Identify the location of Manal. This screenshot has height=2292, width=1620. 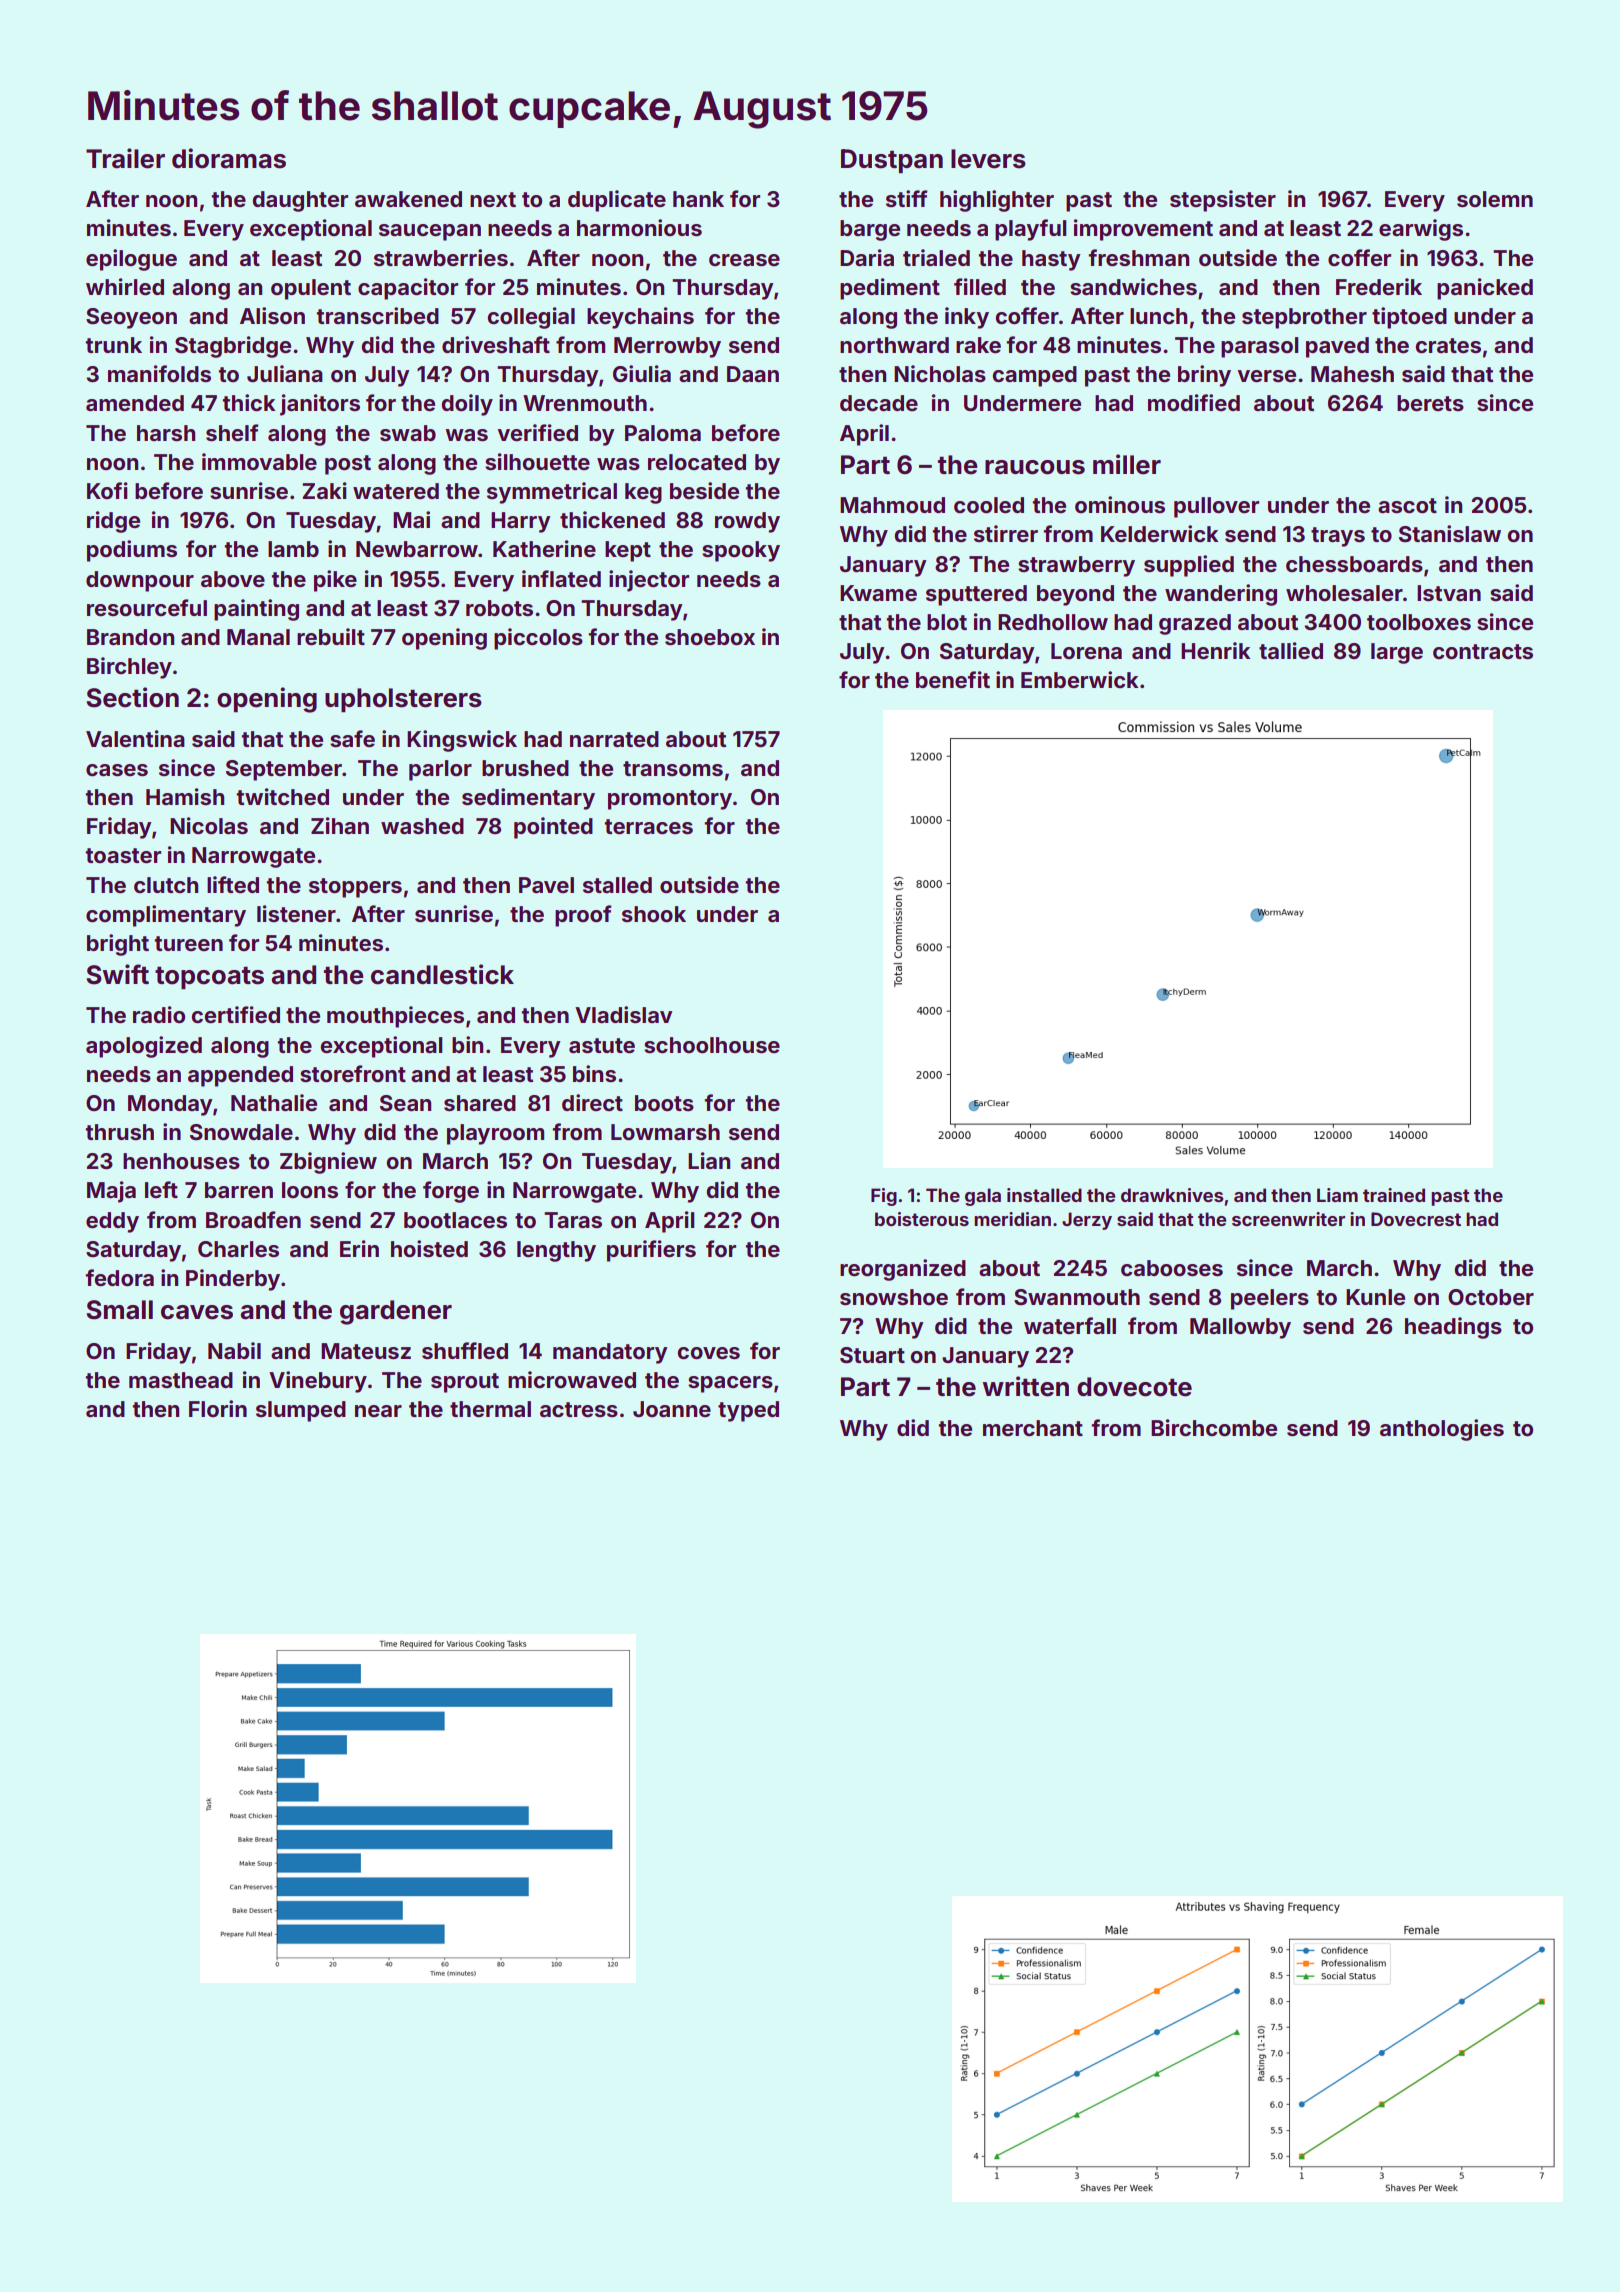
(258, 637).
